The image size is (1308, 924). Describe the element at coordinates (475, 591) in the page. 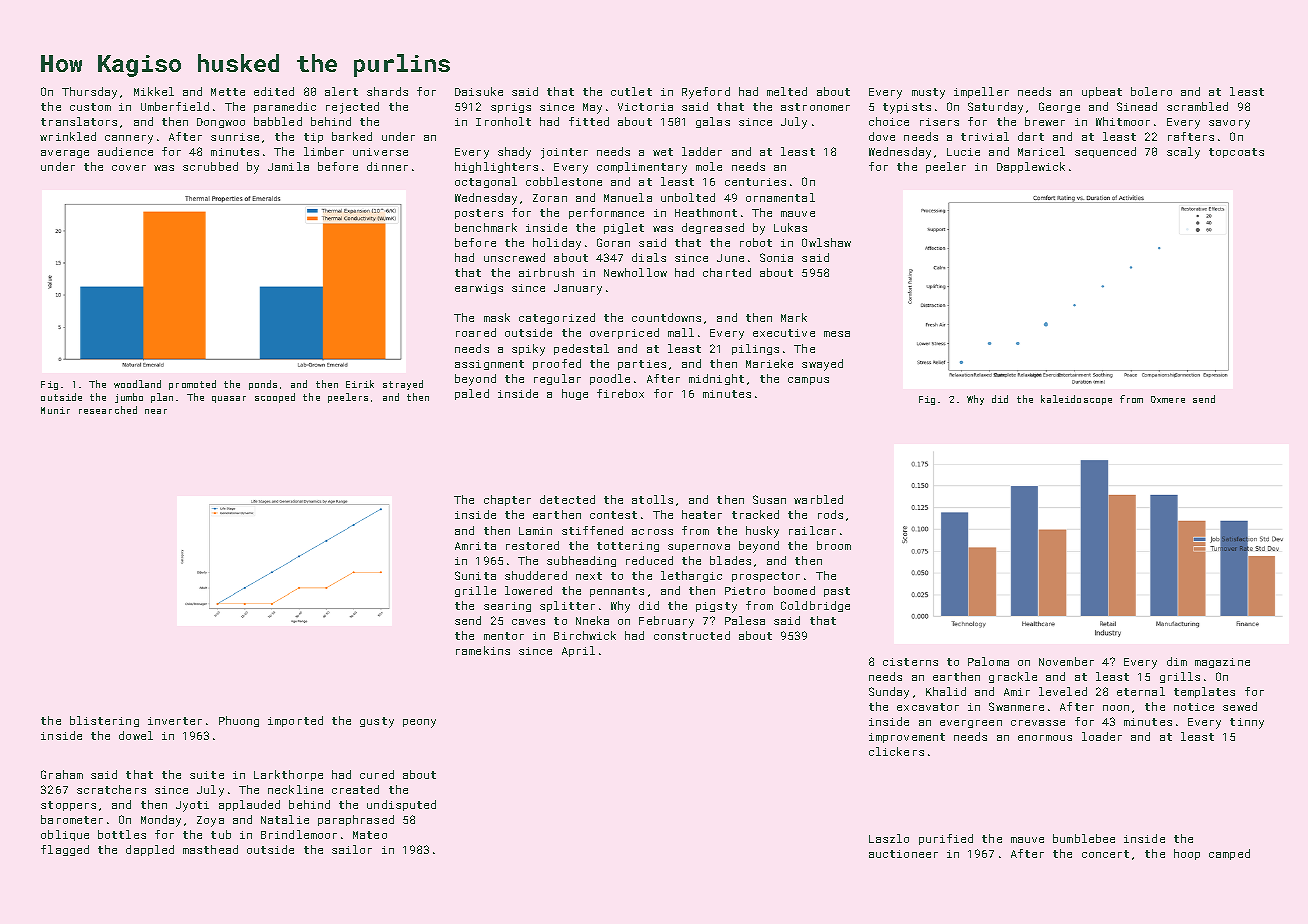

I see `grille` at that location.
